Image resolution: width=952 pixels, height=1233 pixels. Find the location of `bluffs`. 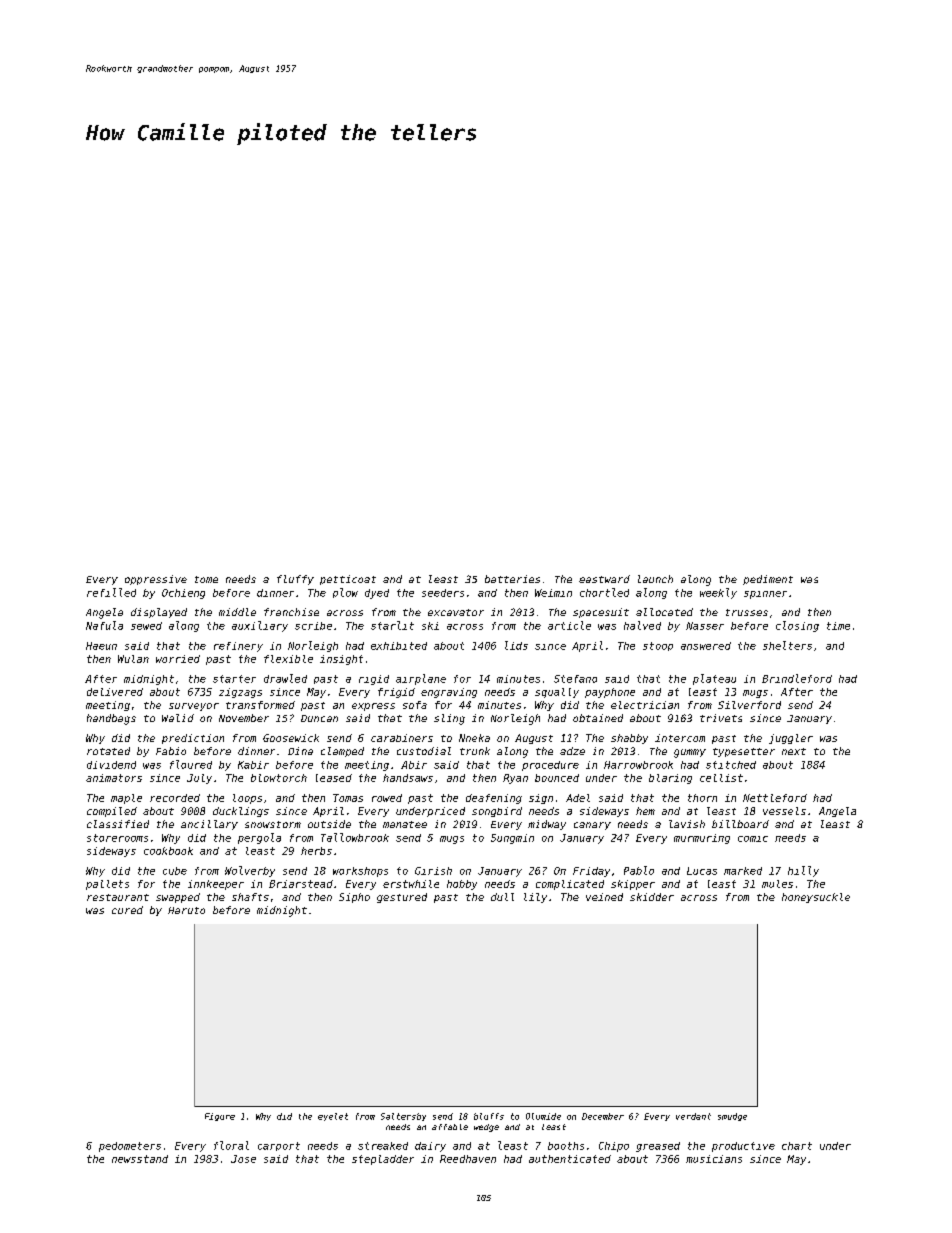

bluffs is located at coordinates (489, 1116).
